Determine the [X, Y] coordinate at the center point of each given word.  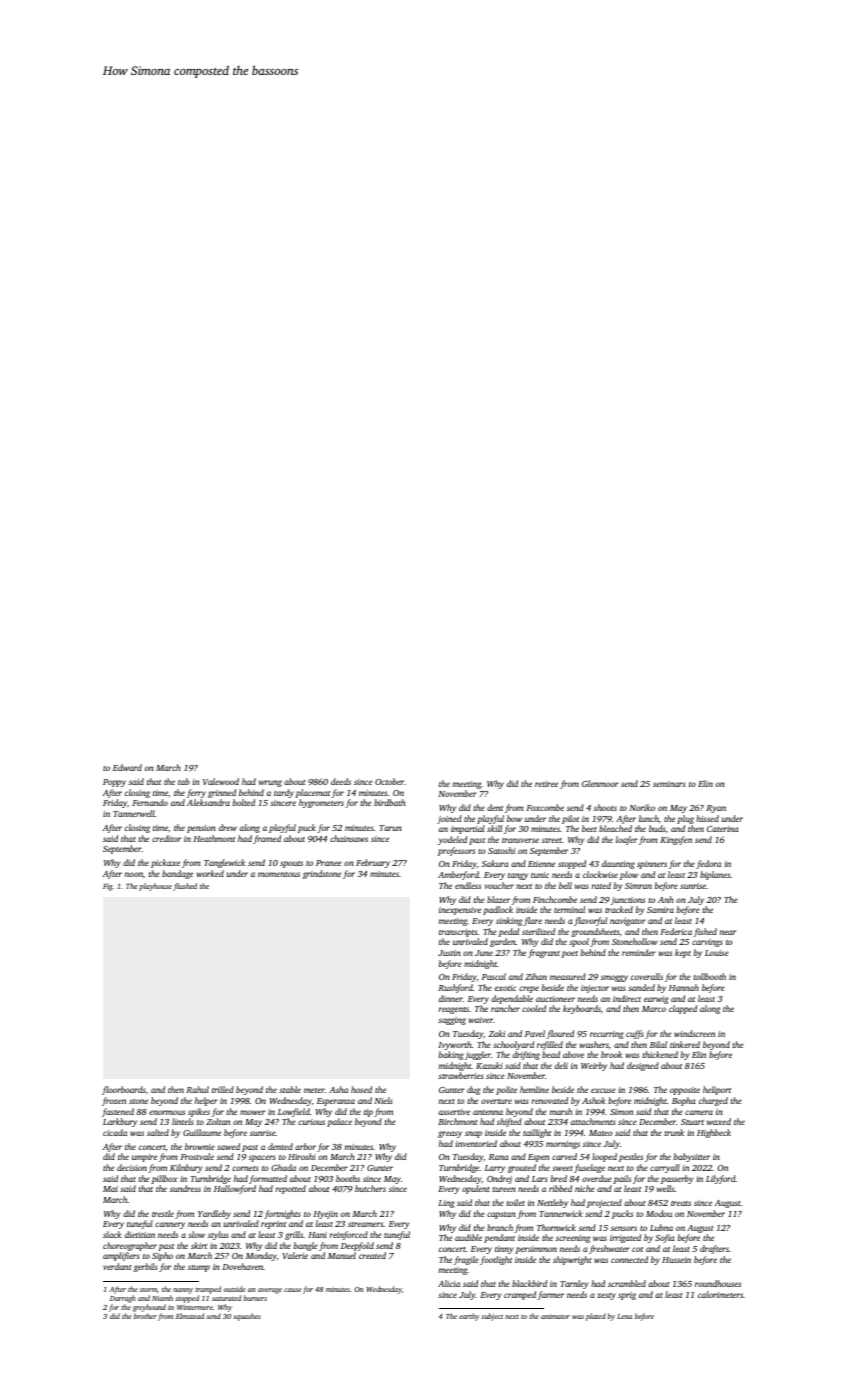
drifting [526, 1055]
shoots [605, 807]
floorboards [124, 1090]
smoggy [614, 978]
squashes [247, 1317]
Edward [127, 767]
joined [449, 819]
